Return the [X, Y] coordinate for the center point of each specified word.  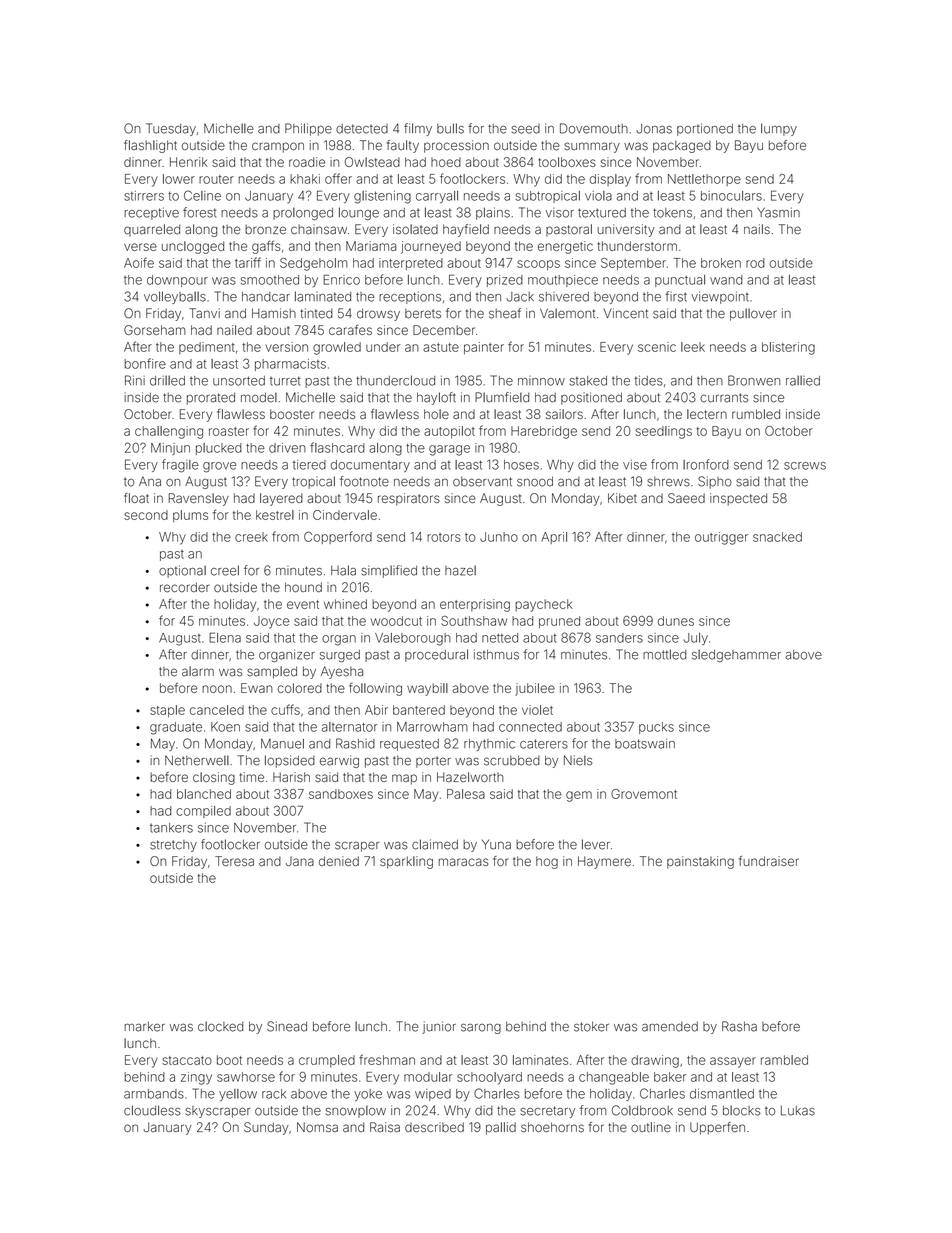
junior [439, 1027]
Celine [202, 195]
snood [535, 481]
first [676, 296]
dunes [676, 621]
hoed [446, 162]
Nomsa [317, 1127]
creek [251, 537]
